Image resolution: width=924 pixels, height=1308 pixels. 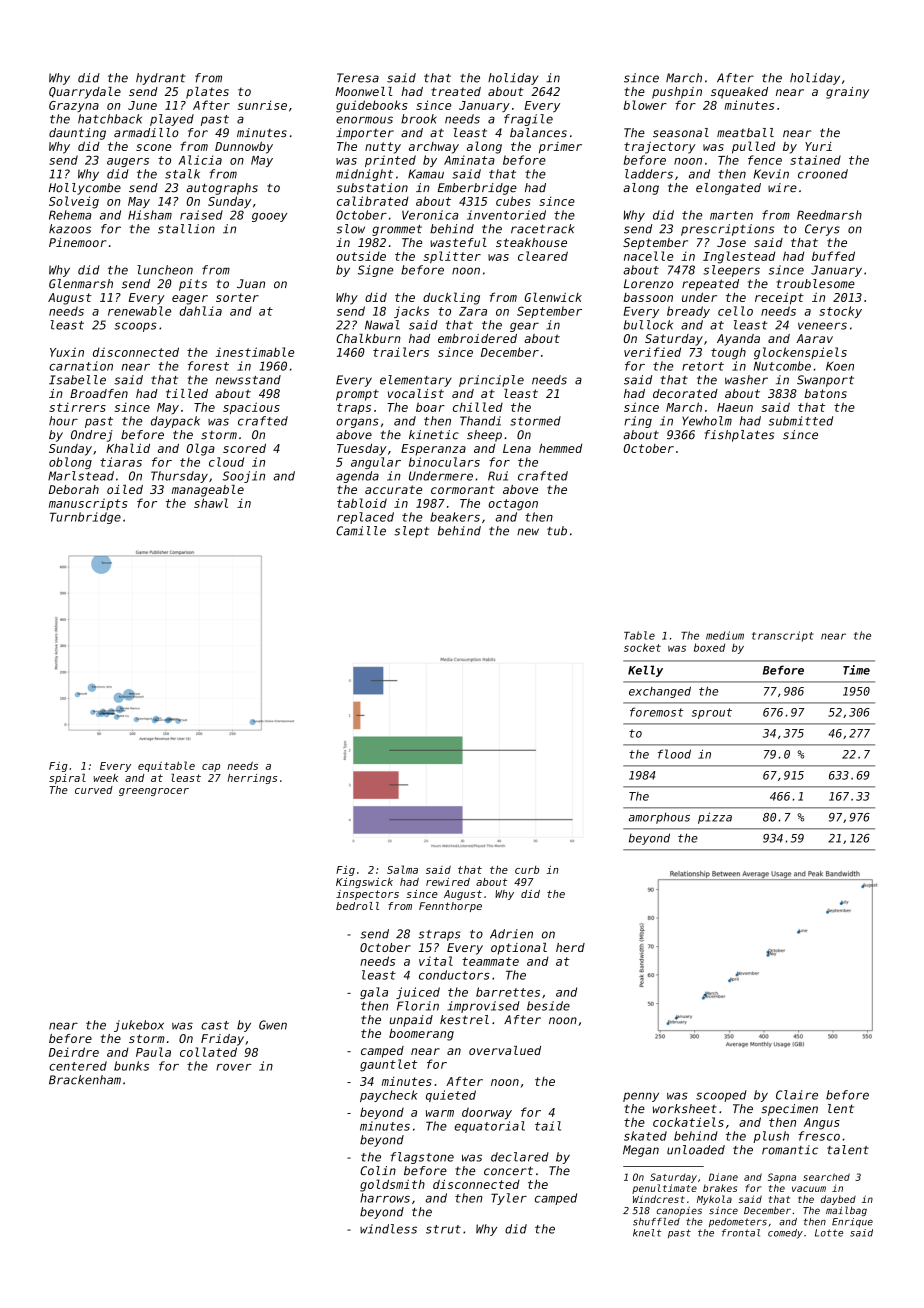 I want to click on Claire, so click(x=797, y=1095).
